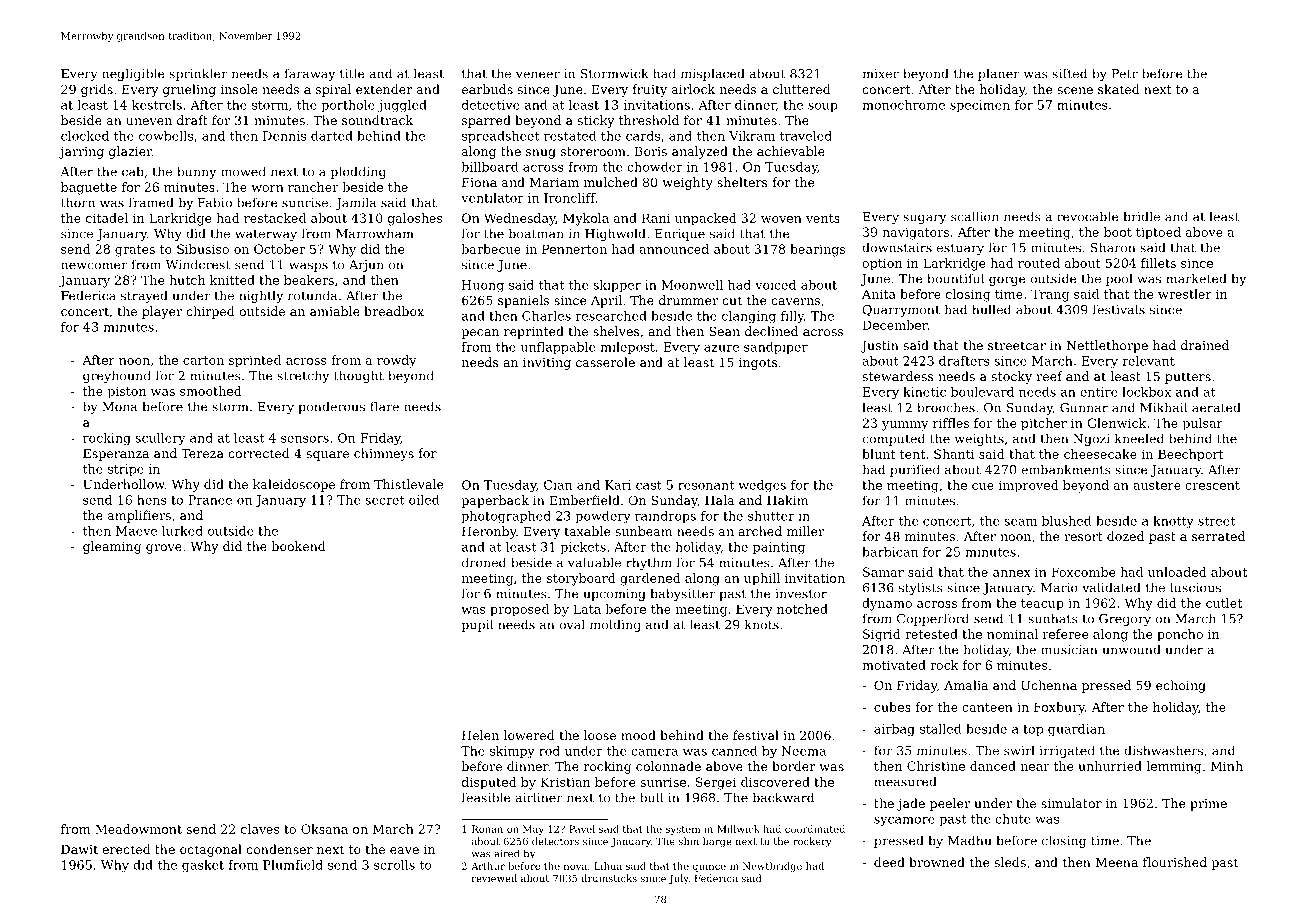 This image has height=924, width=1308. I want to click on bookend, so click(298, 546).
